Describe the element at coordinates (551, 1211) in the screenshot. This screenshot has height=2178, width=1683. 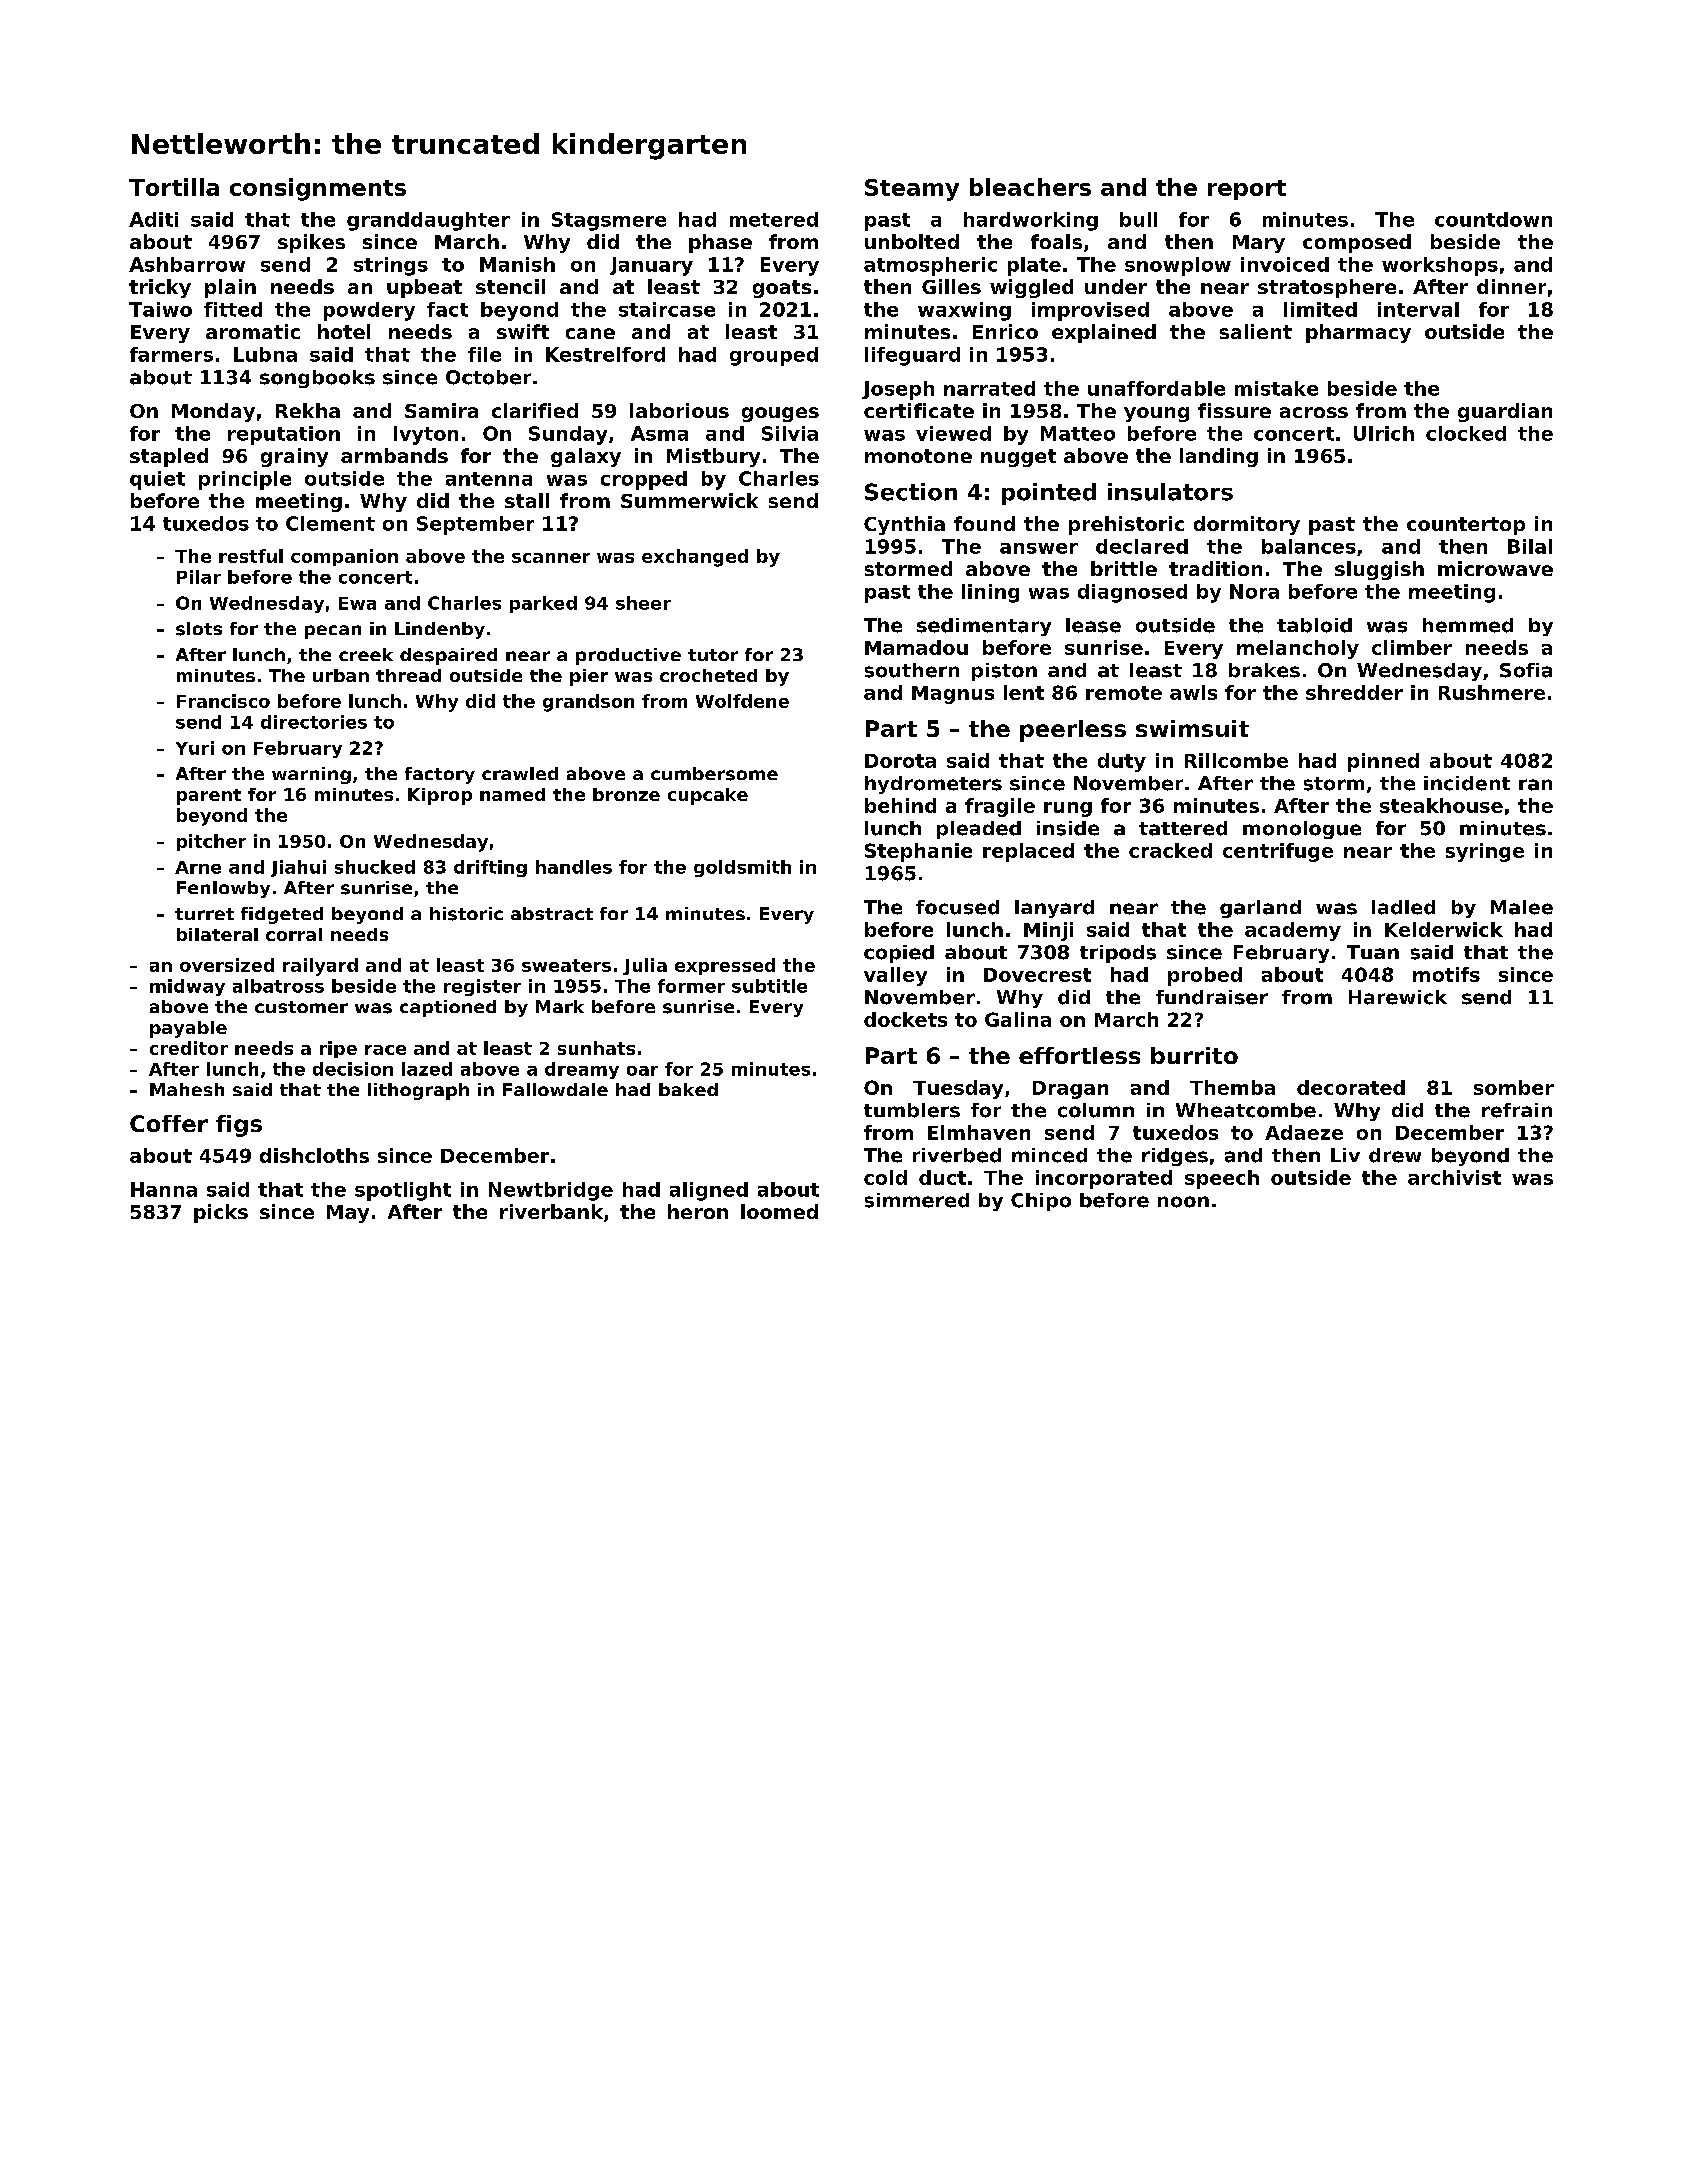
I see `riverbank` at that location.
